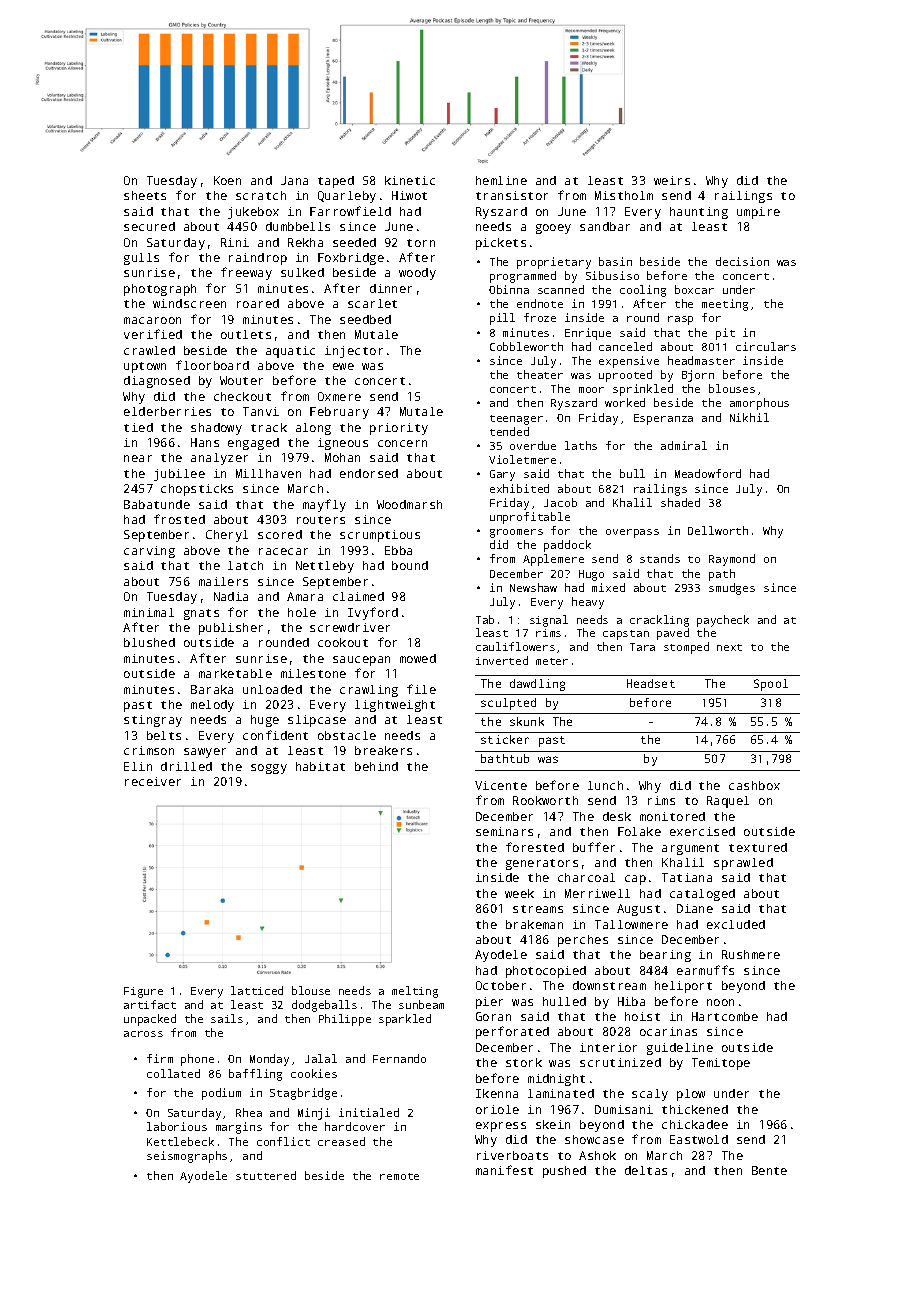 This image has width=924, height=1308. Describe the element at coordinates (268, 473) in the image. I see `Millhaven` at that location.
